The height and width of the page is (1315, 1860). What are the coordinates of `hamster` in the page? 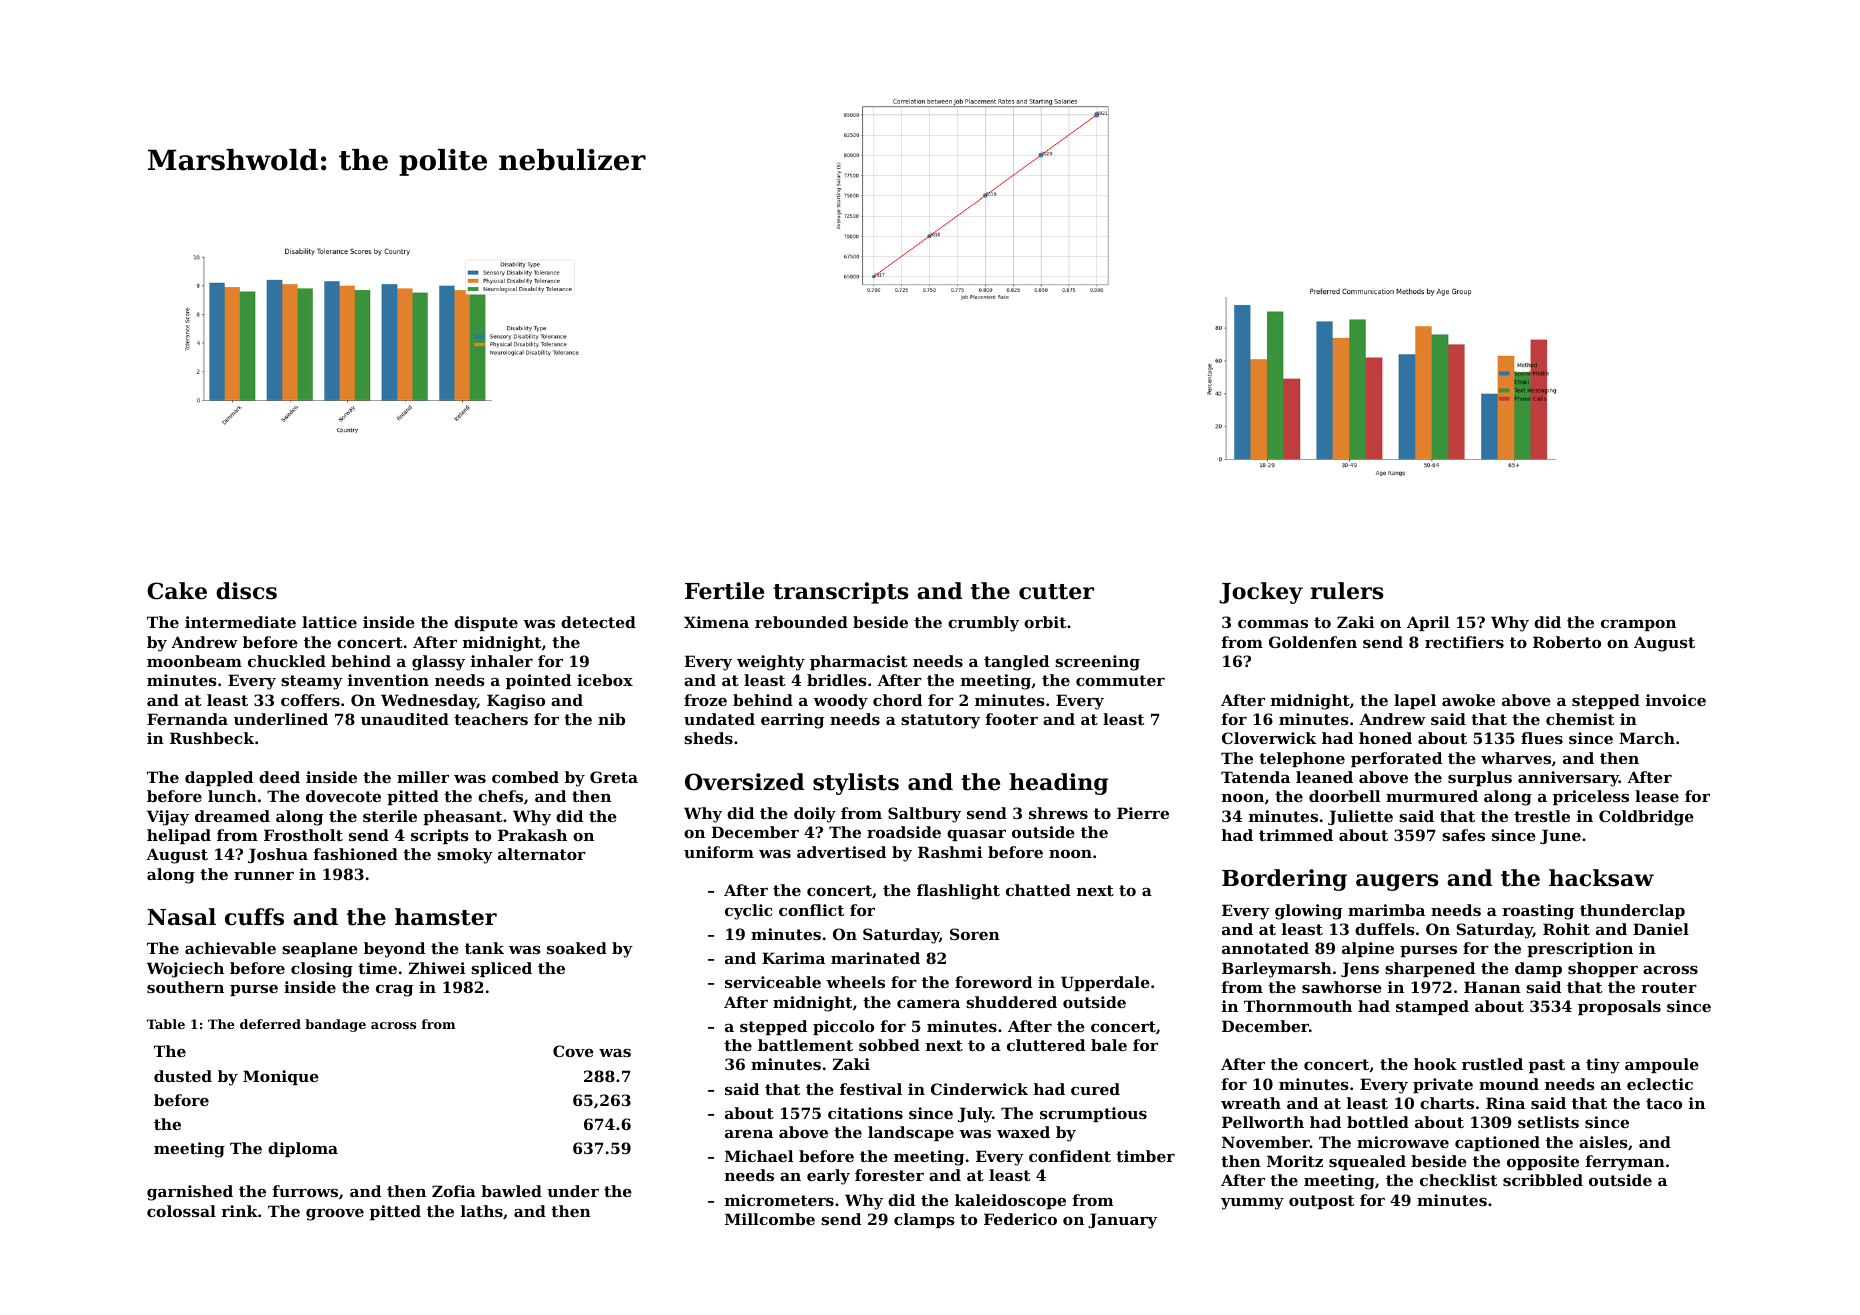 It's located at (446, 917).
